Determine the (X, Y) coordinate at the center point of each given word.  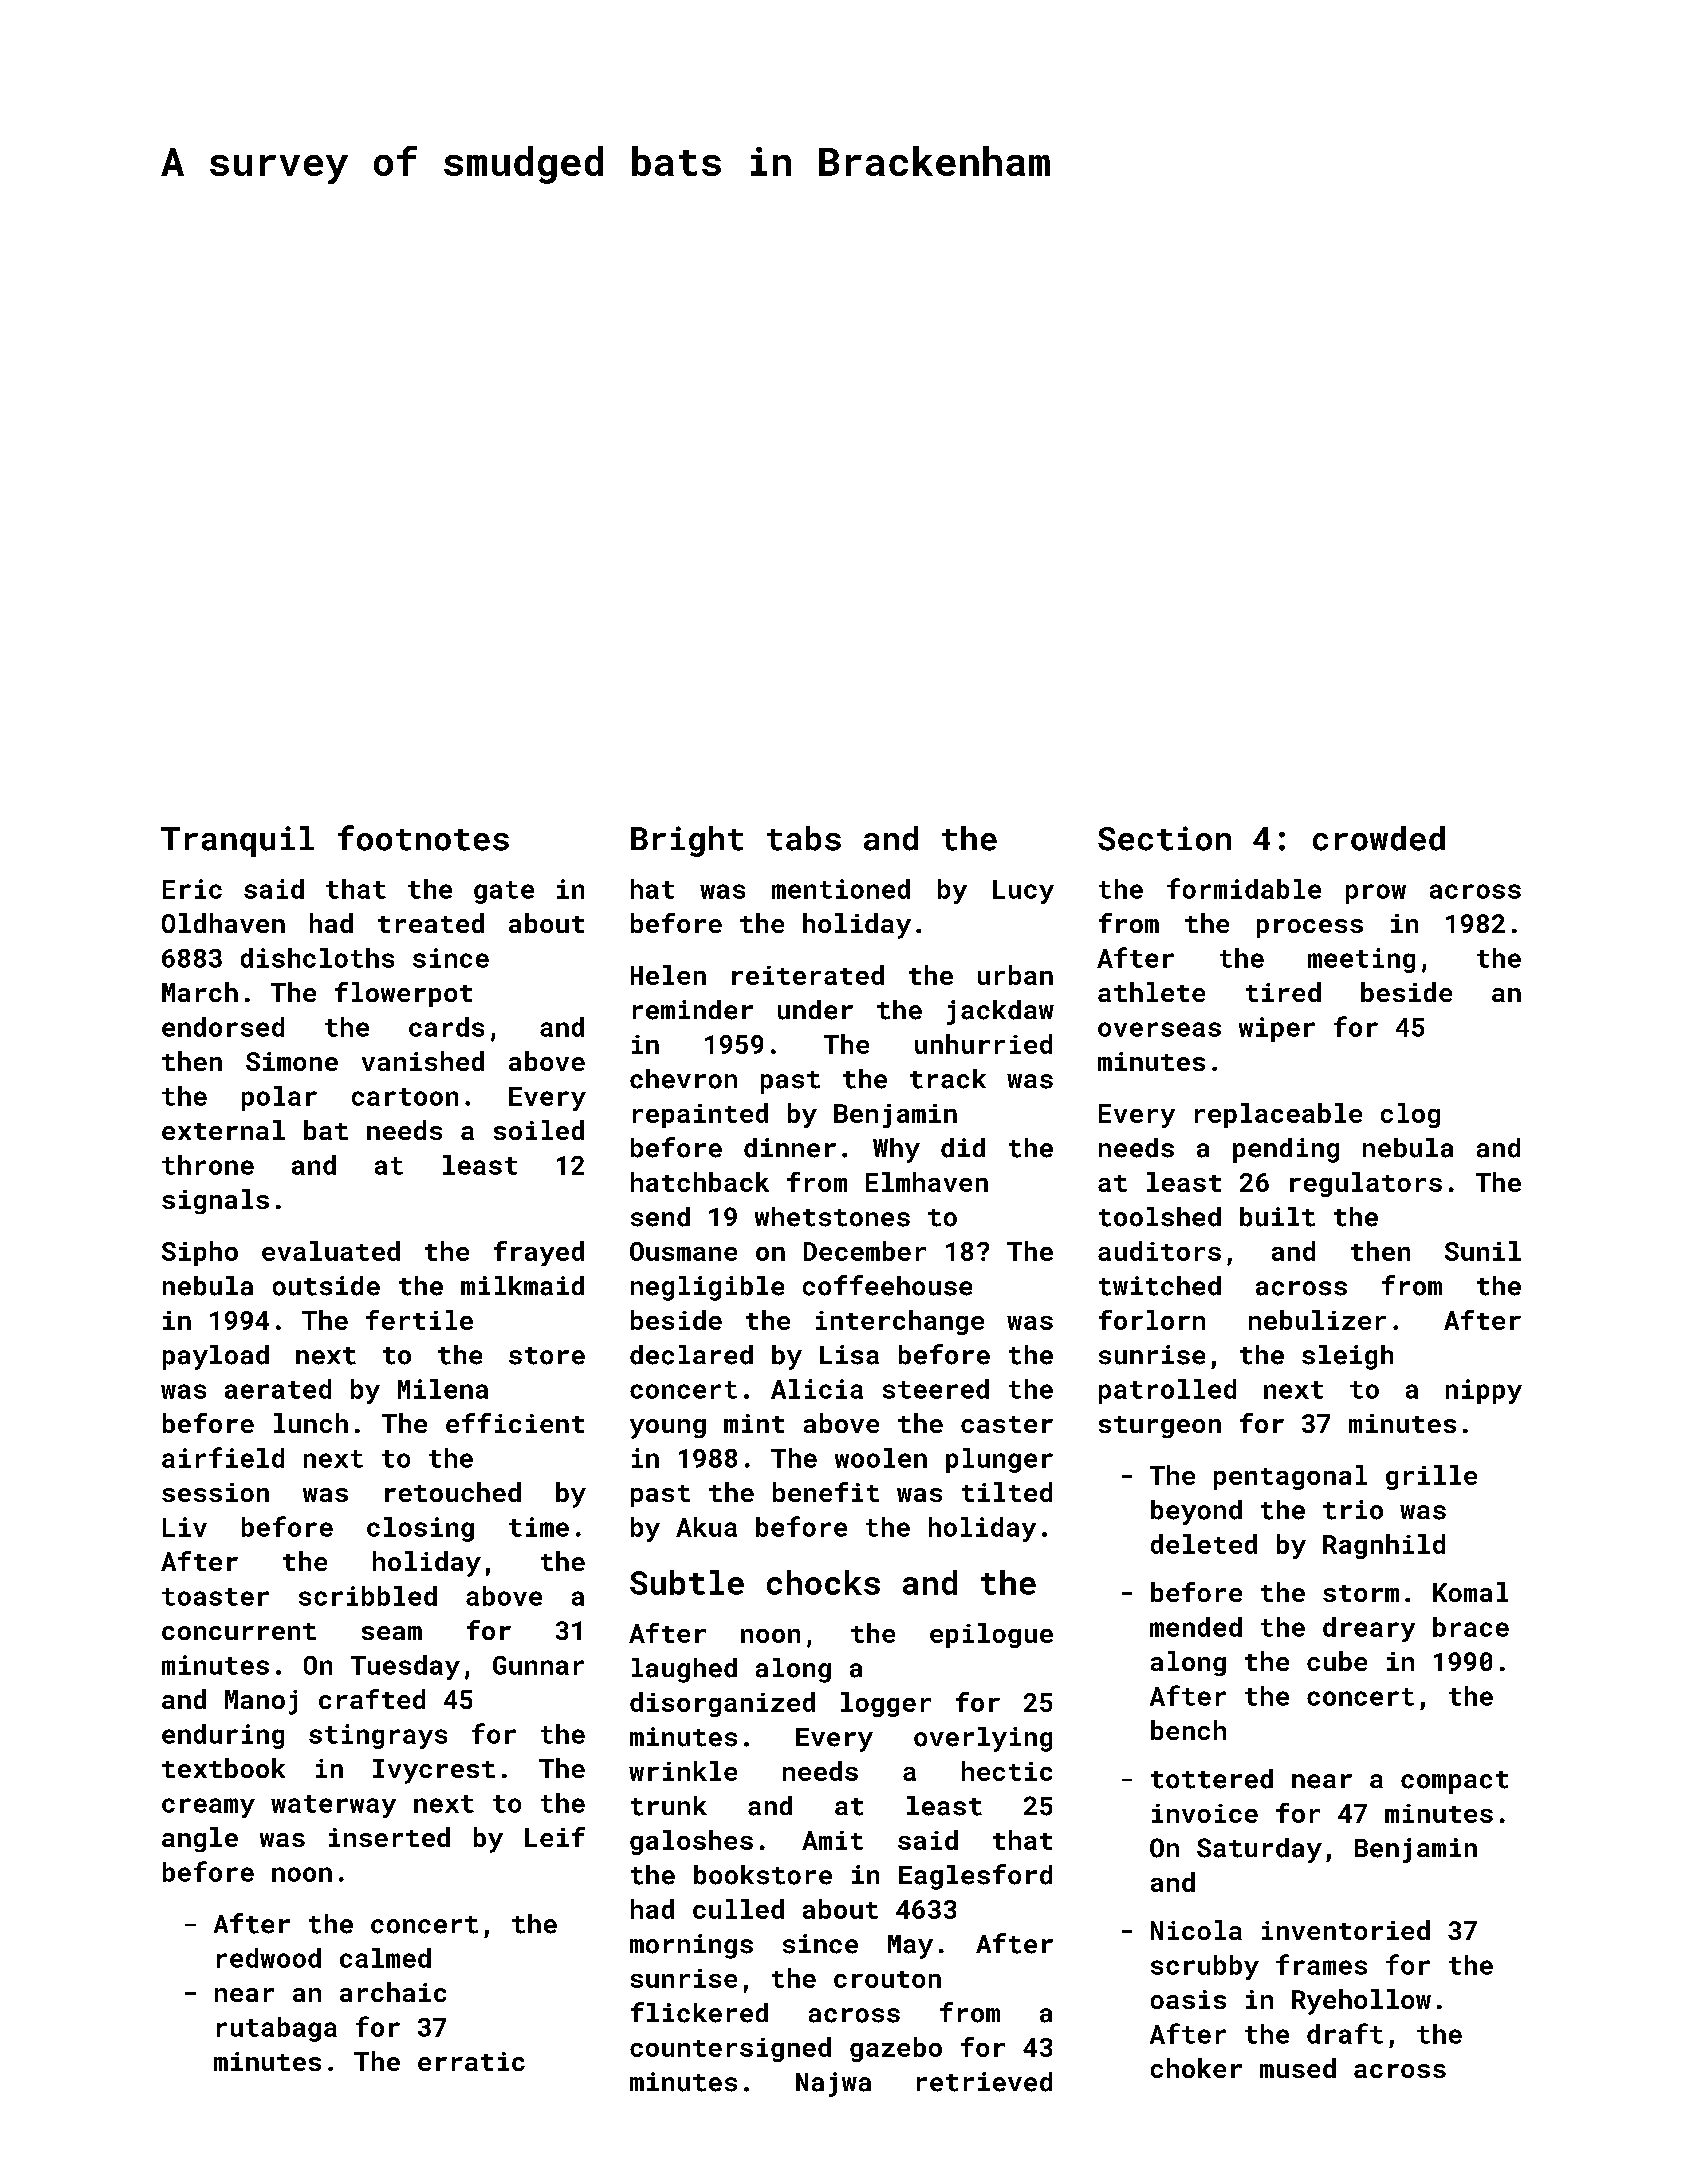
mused (1298, 2068)
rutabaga (277, 2029)
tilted (1007, 1492)
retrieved (984, 2082)
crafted (372, 1699)
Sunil (1483, 1251)
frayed (539, 1253)
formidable (1244, 888)
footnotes (423, 838)
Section (1164, 838)
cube (1337, 1661)
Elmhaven (927, 1182)
